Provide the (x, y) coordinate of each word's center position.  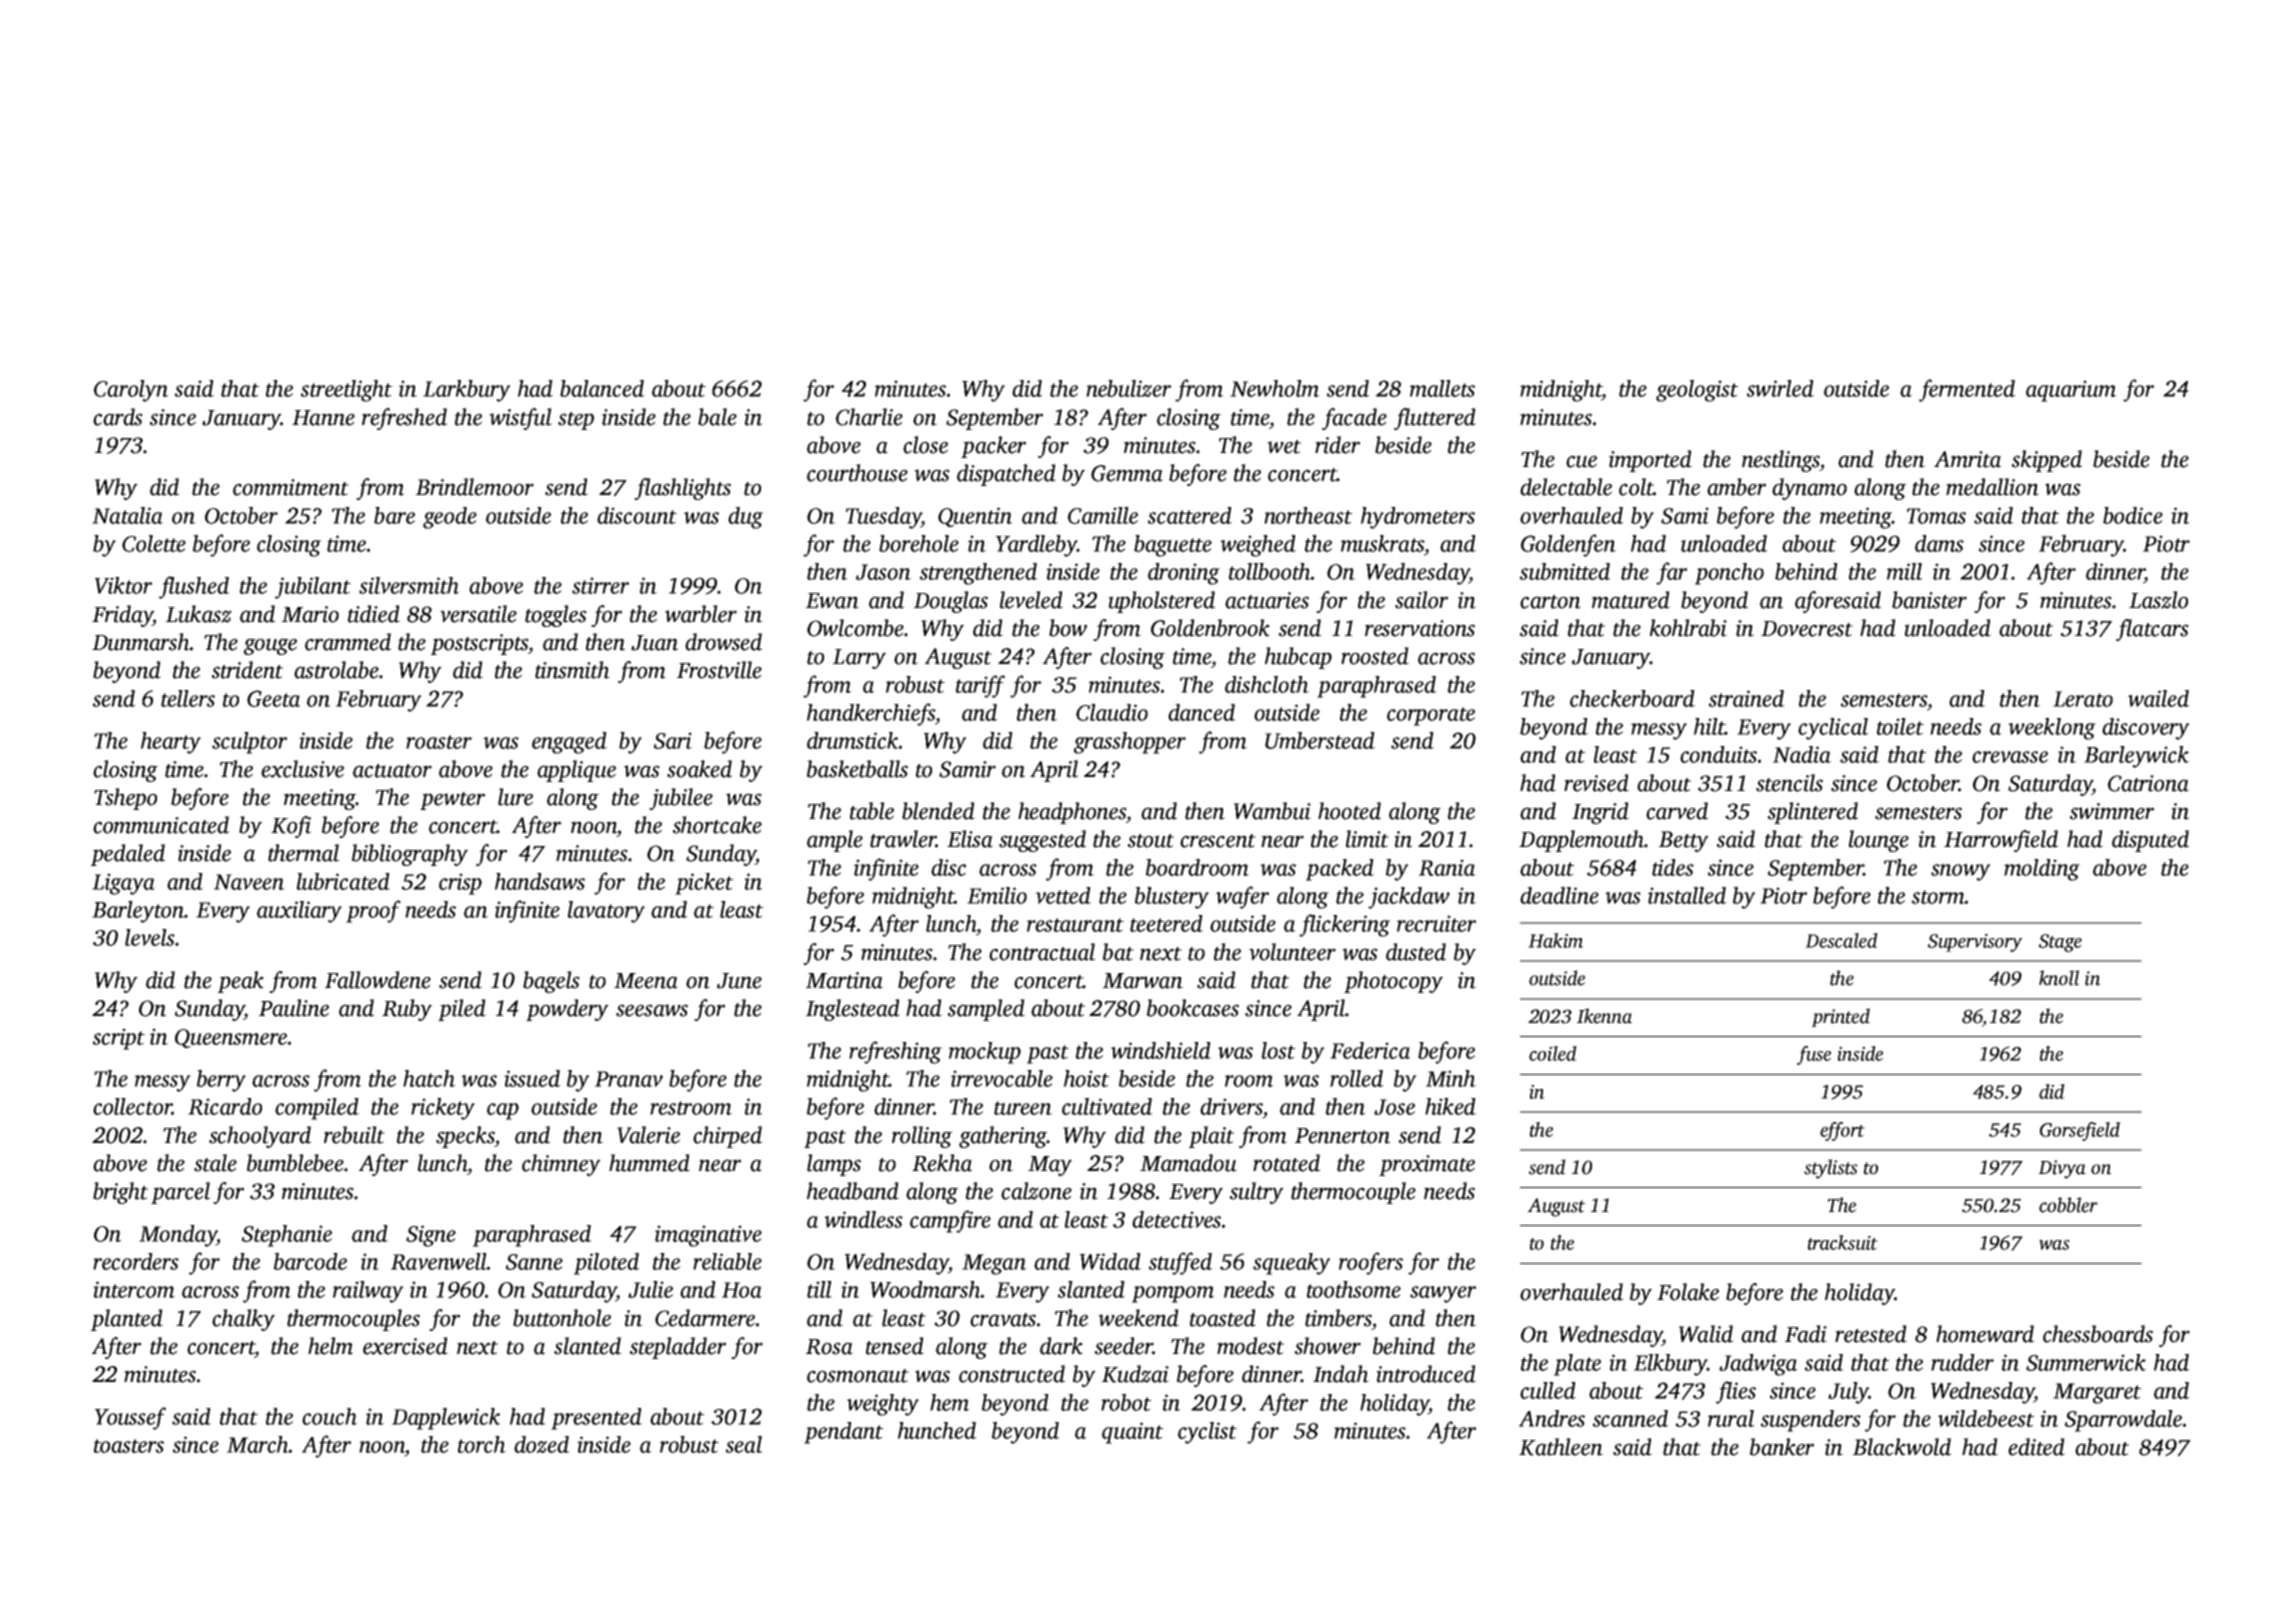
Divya (2062, 1169)
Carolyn (131, 391)
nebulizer (1128, 388)
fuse (1814, 1055)
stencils (1789, 783)
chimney (561, 1165)
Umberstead (1320, 740)
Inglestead (853, 1010)
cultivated (1107, 1106)
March (258, 1444)
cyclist (1207, 1433)
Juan (654, 643)
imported (1650, 461)
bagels (551, 982)
